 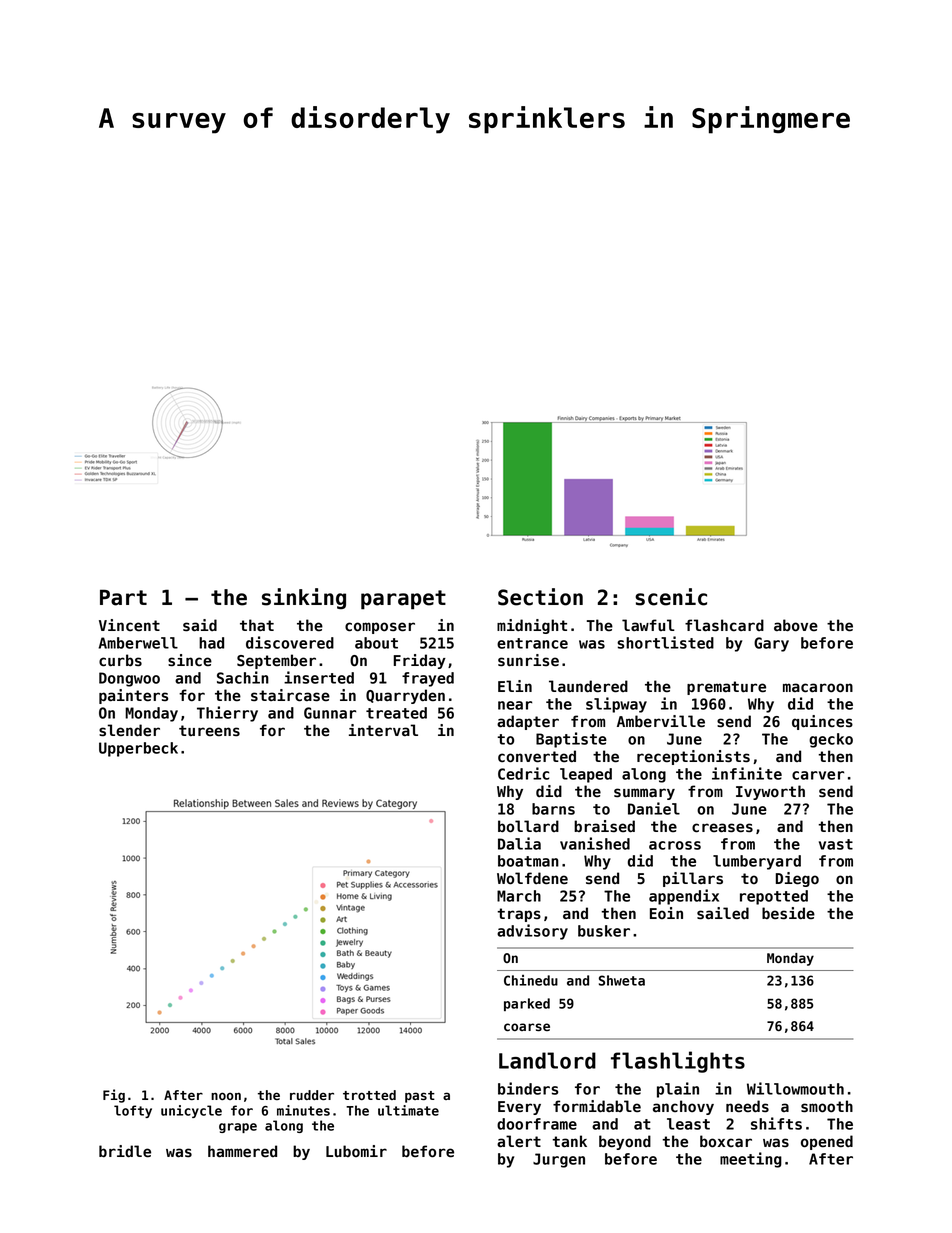 What do you see at coordinates (129, 730) in the screenshot?
I see `slender` at bounding box center [129, 730].
